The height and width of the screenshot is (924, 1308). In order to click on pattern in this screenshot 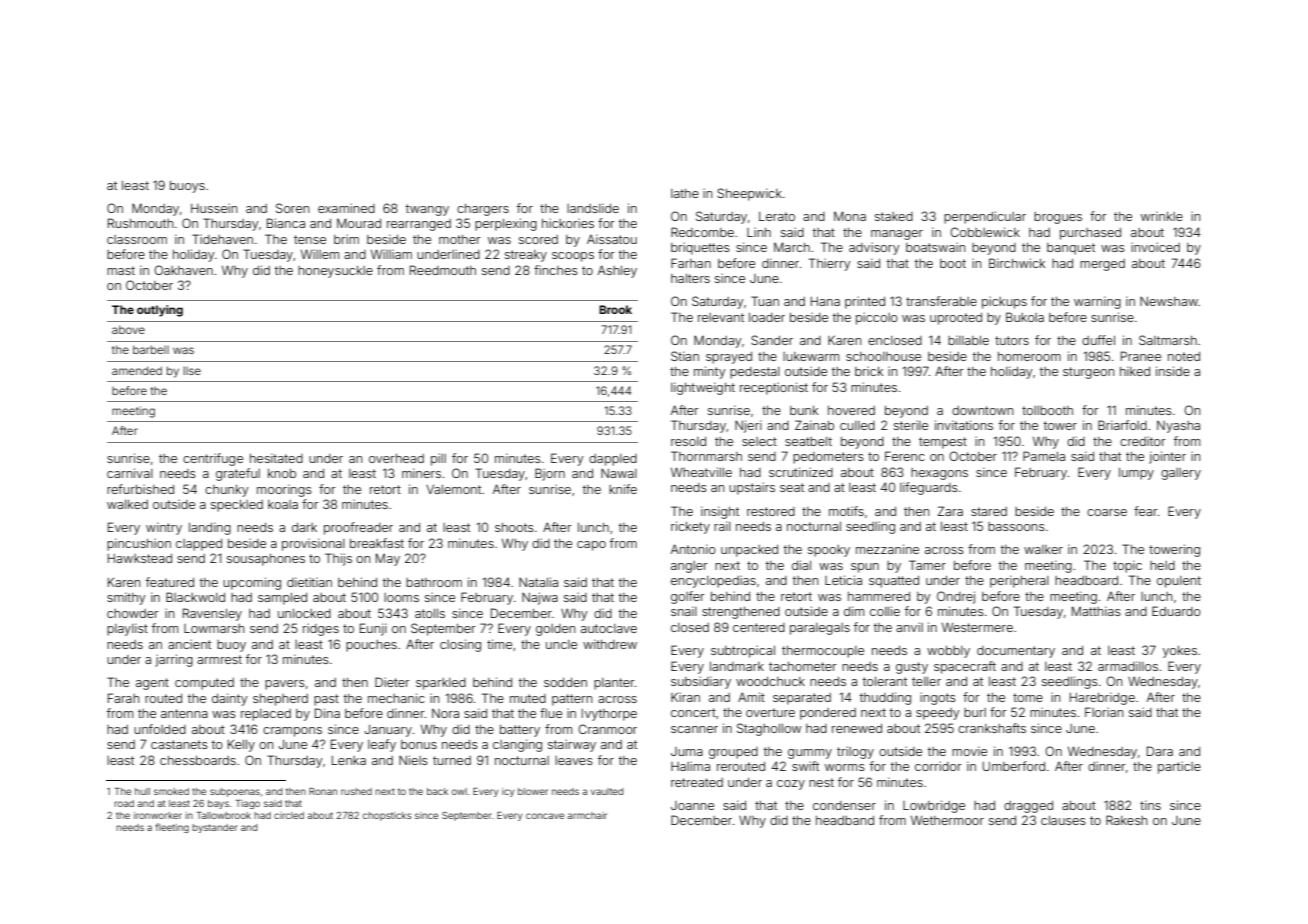, I will do `click(572, 700)`.
